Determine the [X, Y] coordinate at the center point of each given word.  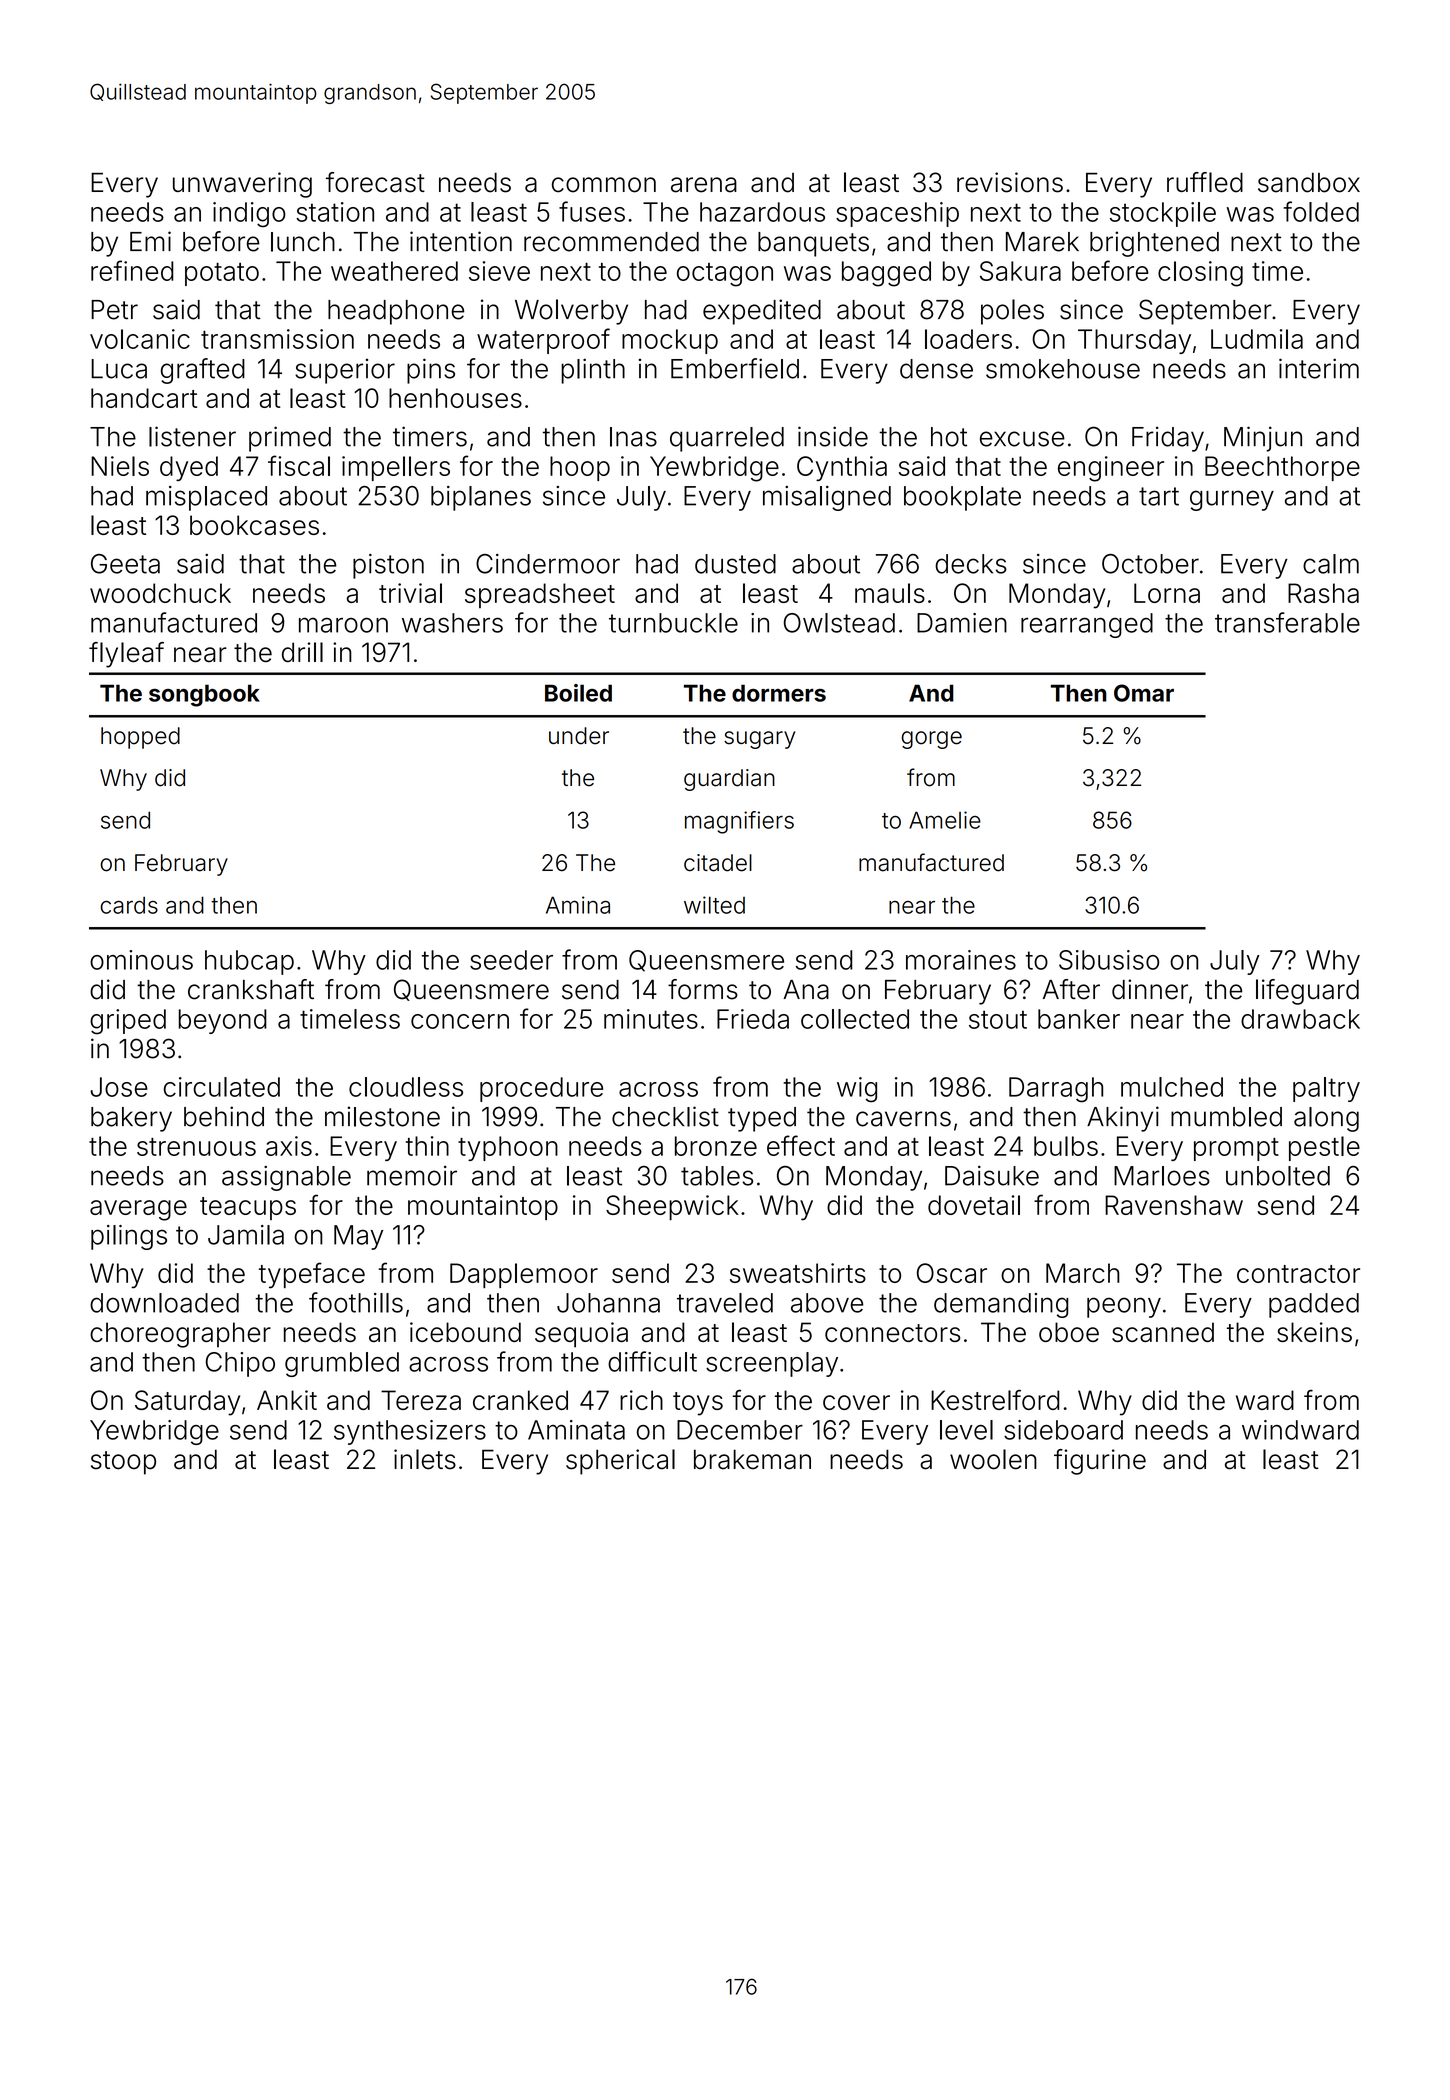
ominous [141, 960]
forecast [375, 182]
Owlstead [839, 623]
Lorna [1167, 593]
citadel [718, 863]
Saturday [187, 1403]
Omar [1144, 693]
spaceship [897, 214]
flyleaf [126, 655]
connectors [893, 1333]
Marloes [1162, 1176]
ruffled [1205, 182]
